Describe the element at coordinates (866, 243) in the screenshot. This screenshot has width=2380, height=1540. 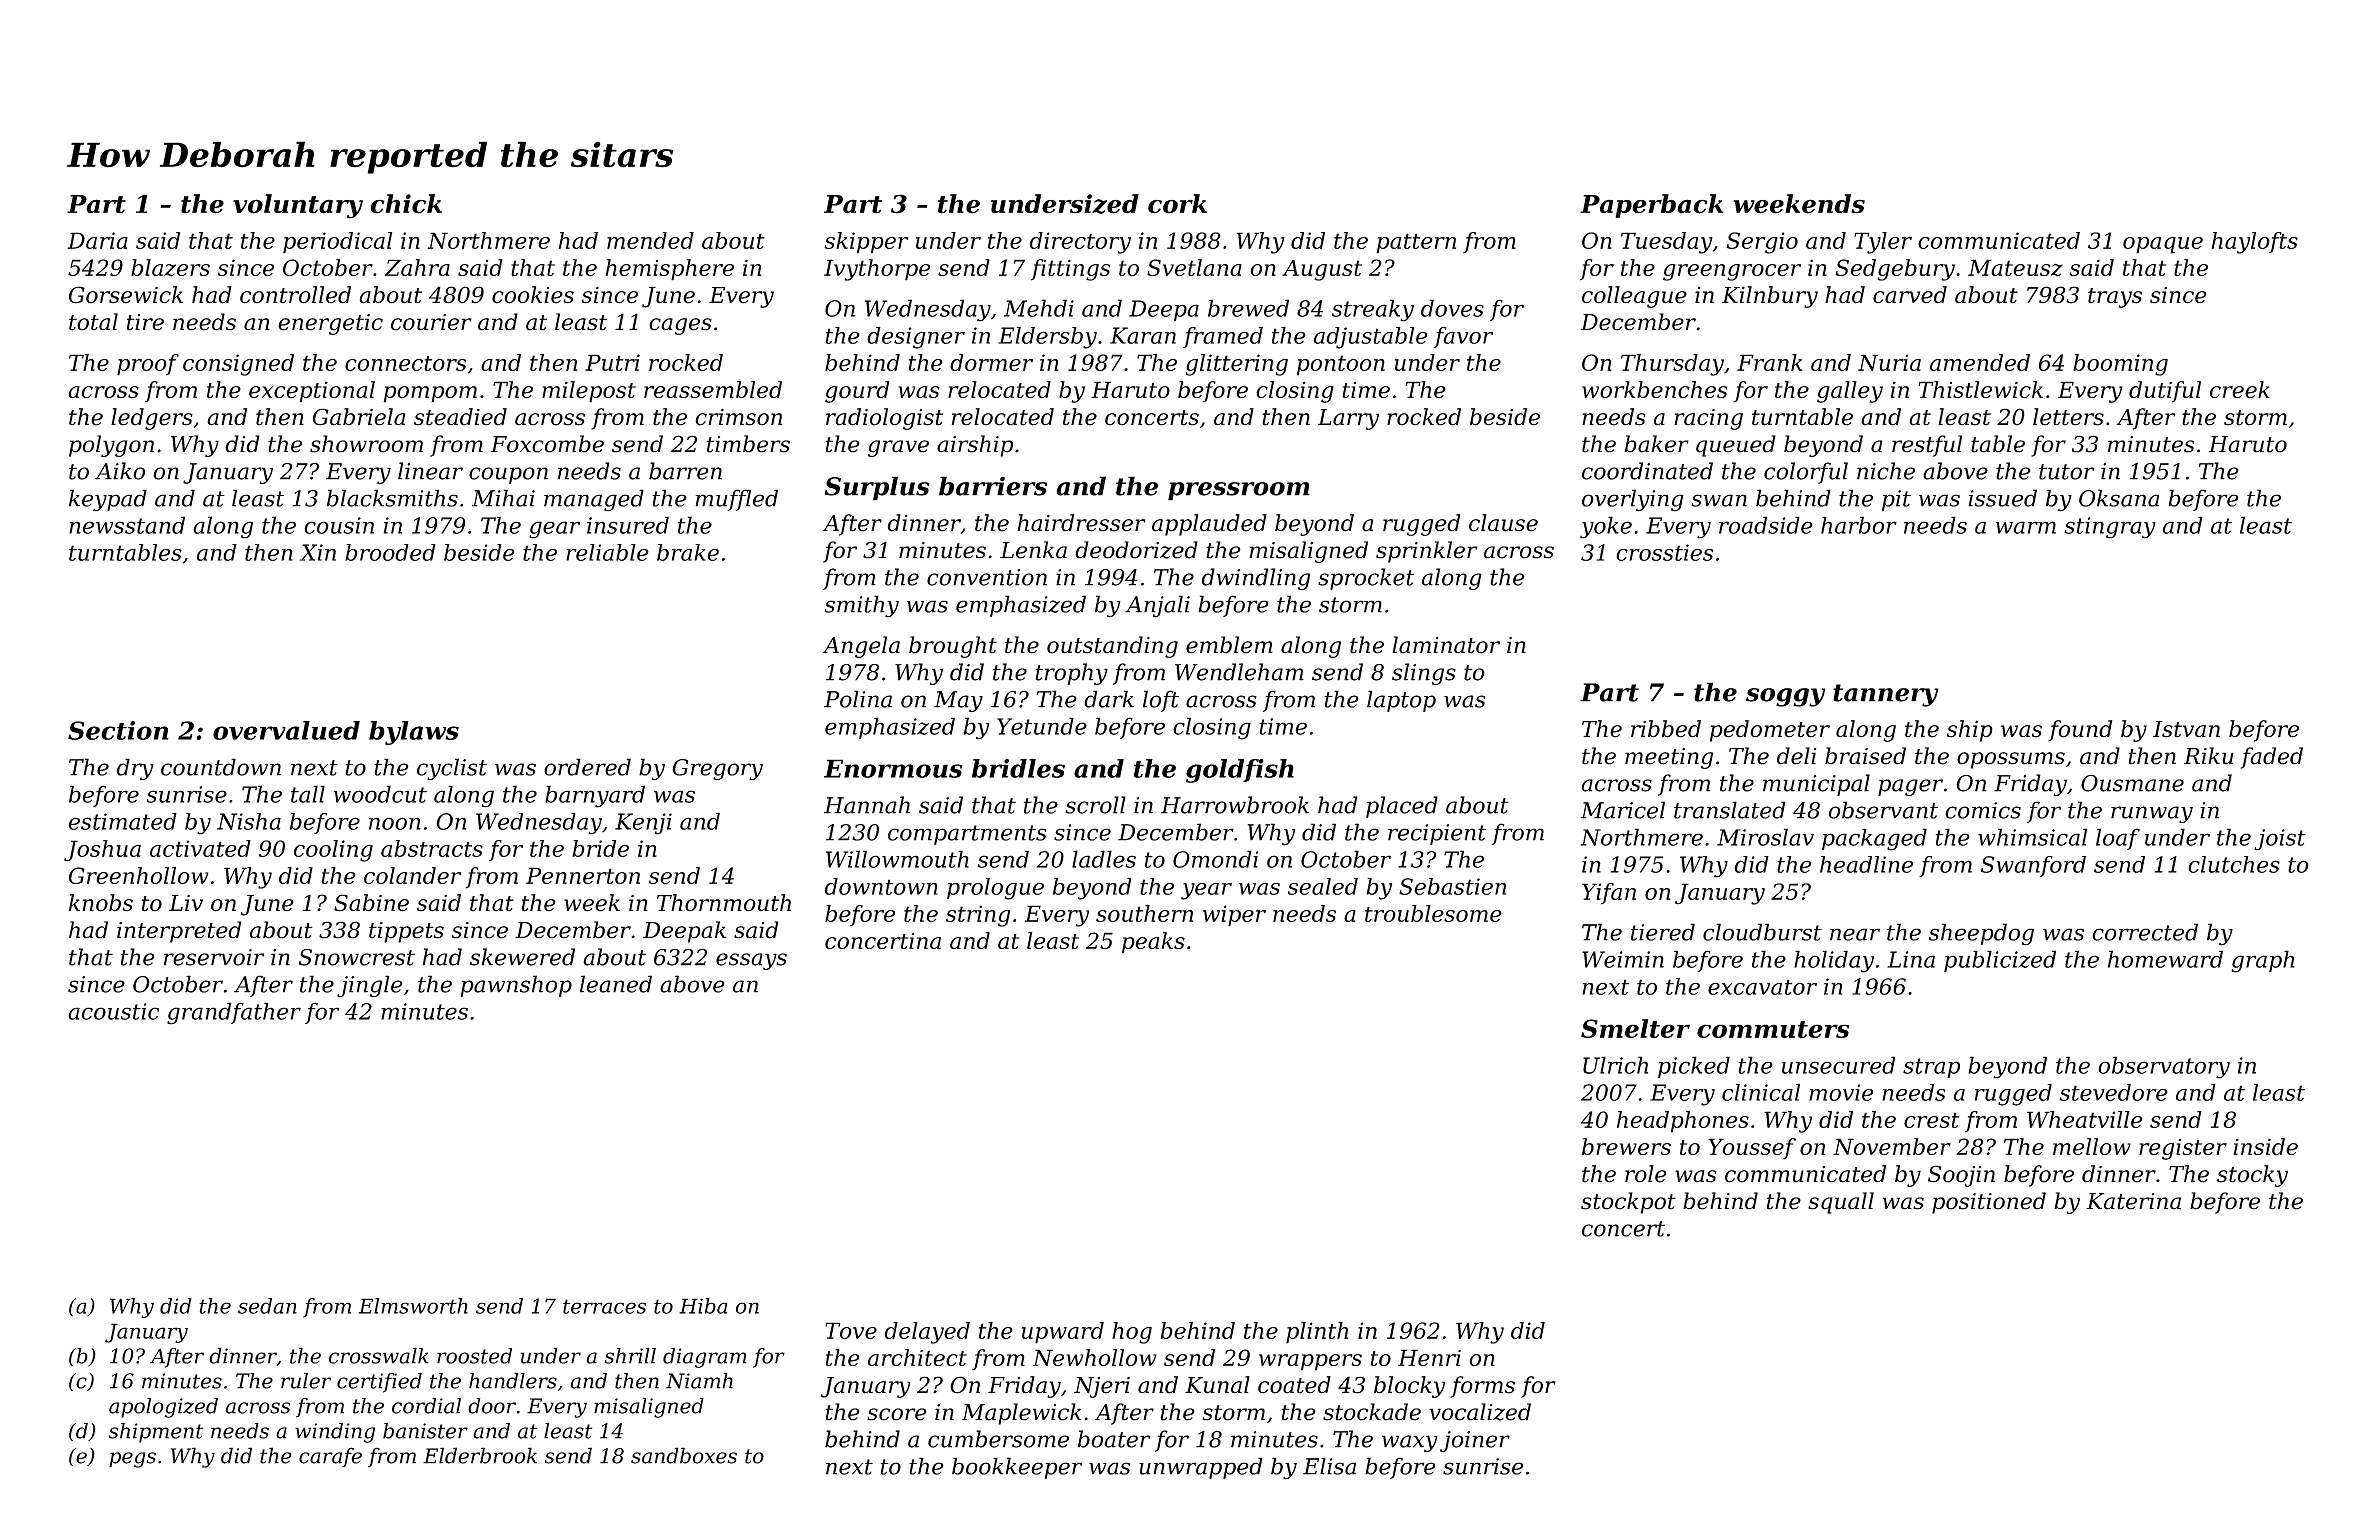
I see `skipper` at that location.
